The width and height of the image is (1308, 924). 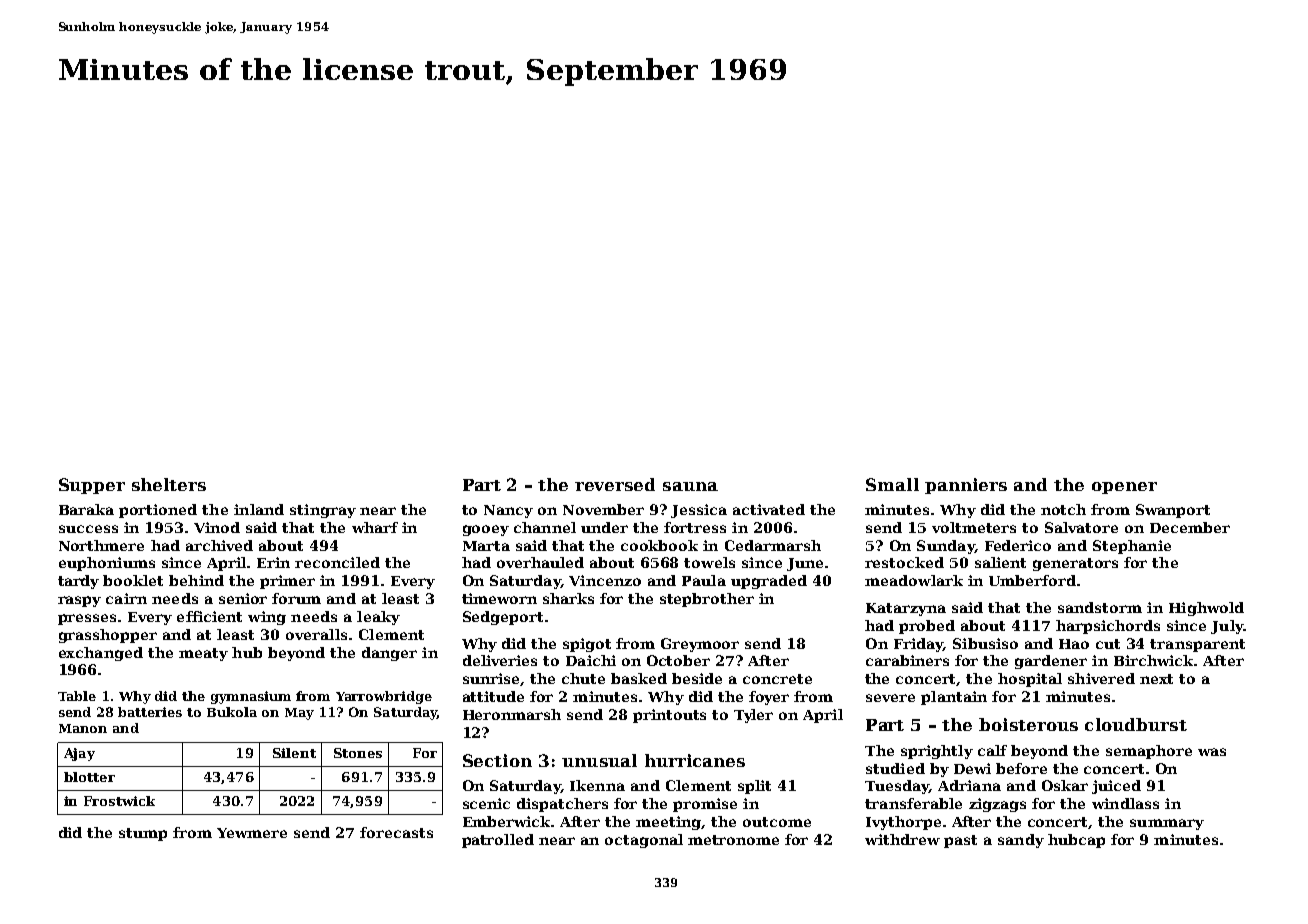 I want to click on Section, so click(x=497, y=760).
